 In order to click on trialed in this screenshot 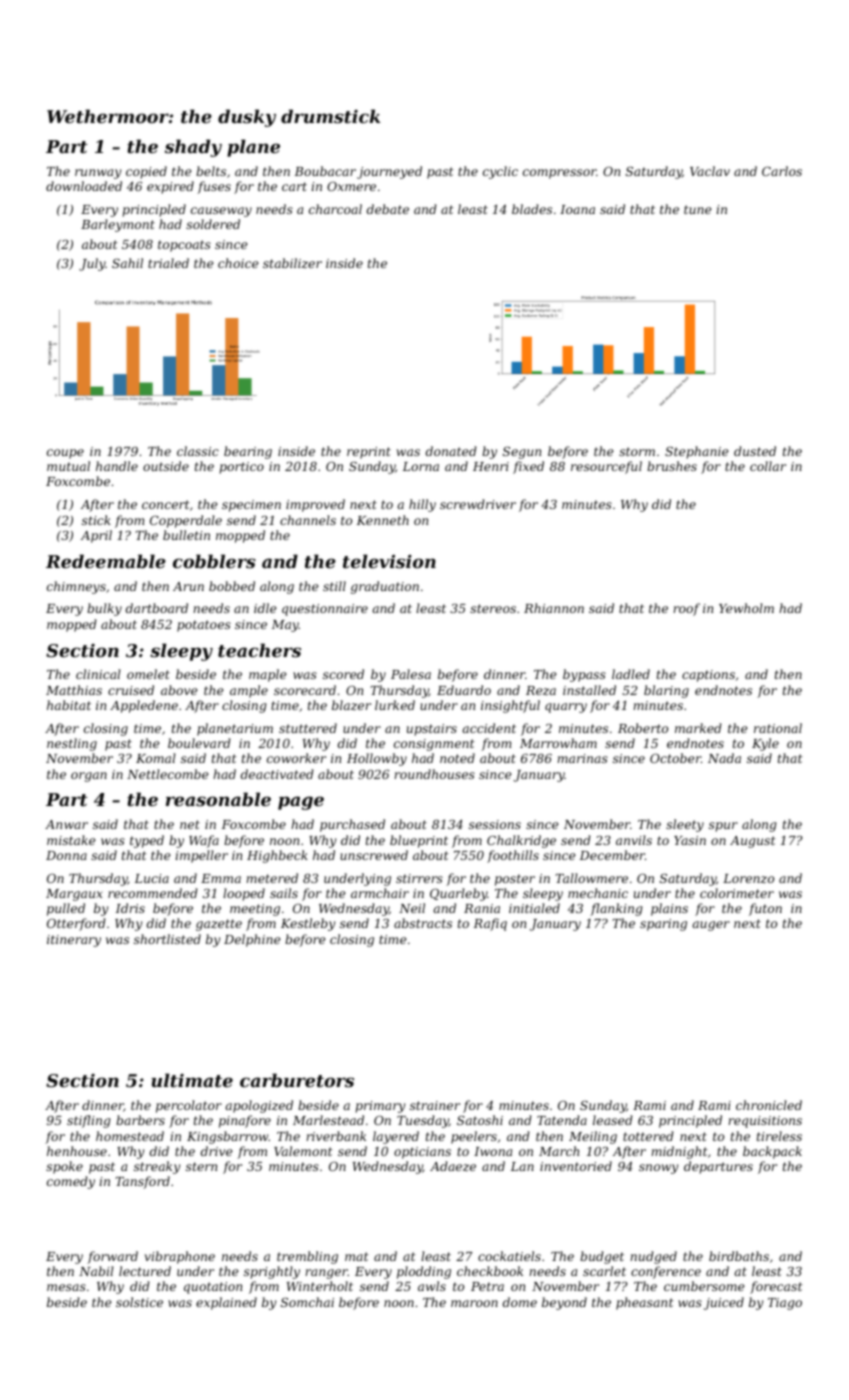, I will do `click(168, 263)`.
